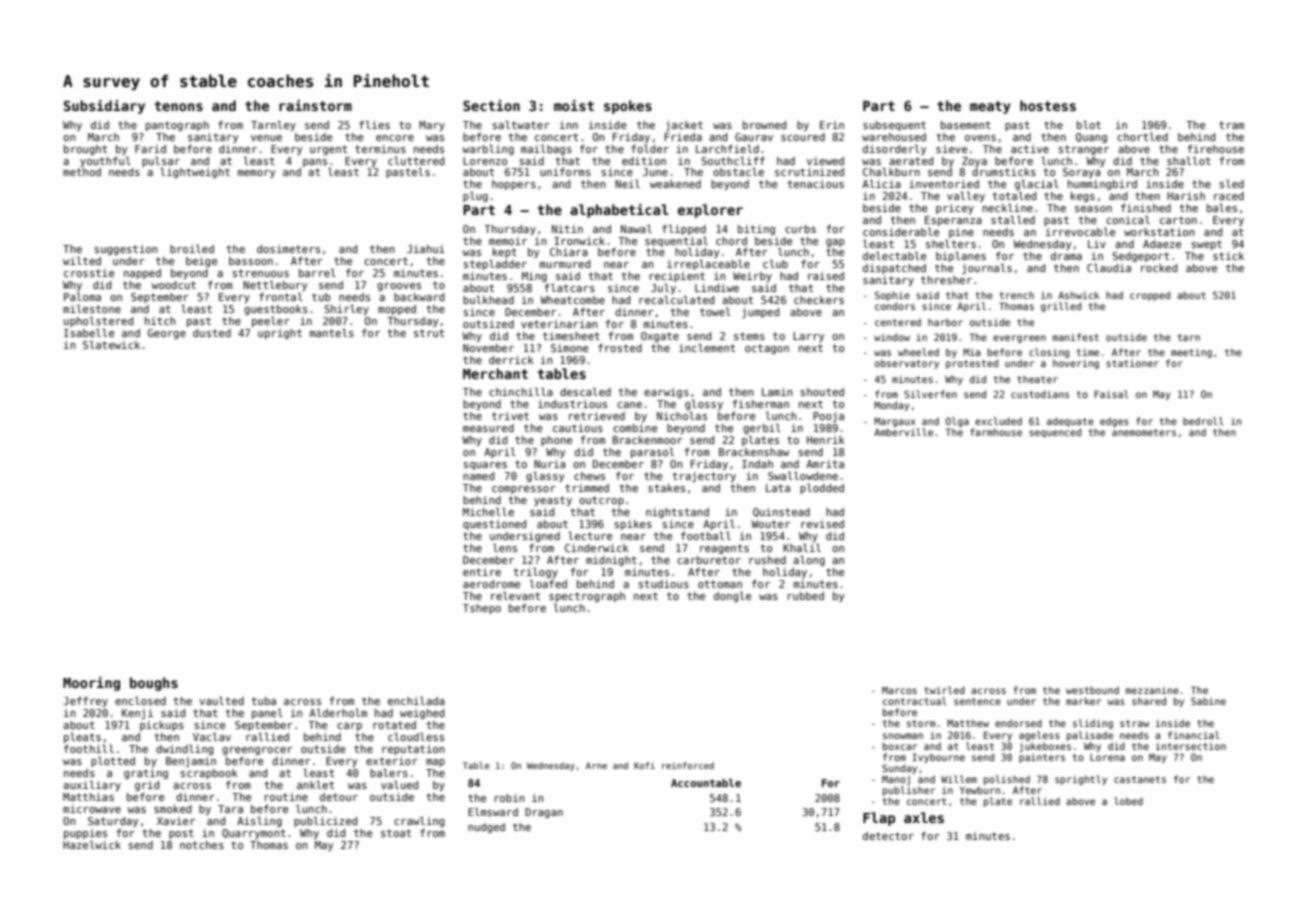 Image resolution: width=1308 pixels, height=924 pixels. Describe the element at coordinates (1140, 779) in the page. I see `castanets` at that location.
